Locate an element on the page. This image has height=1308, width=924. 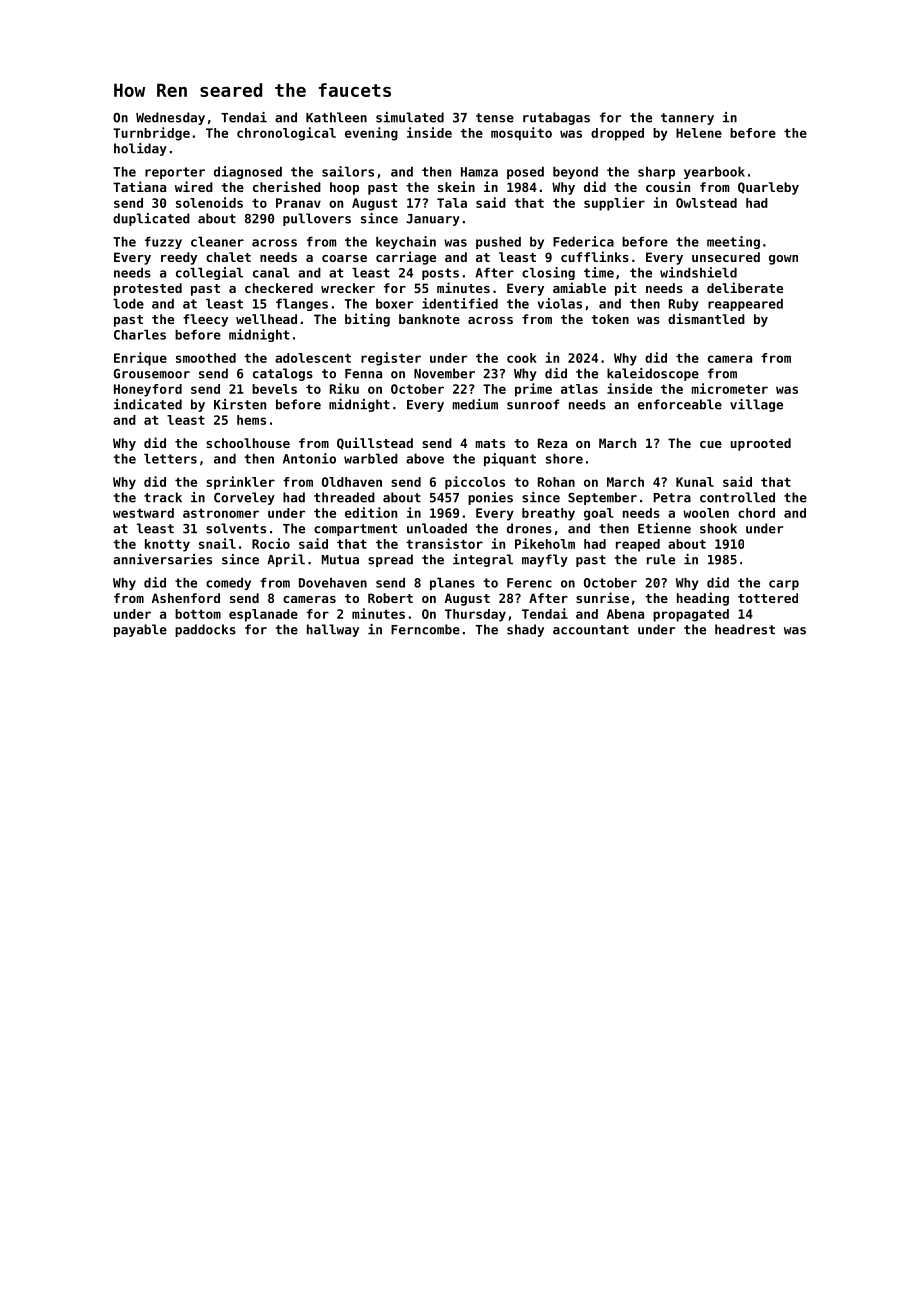
indicated is located at coordinates (148, 404).
